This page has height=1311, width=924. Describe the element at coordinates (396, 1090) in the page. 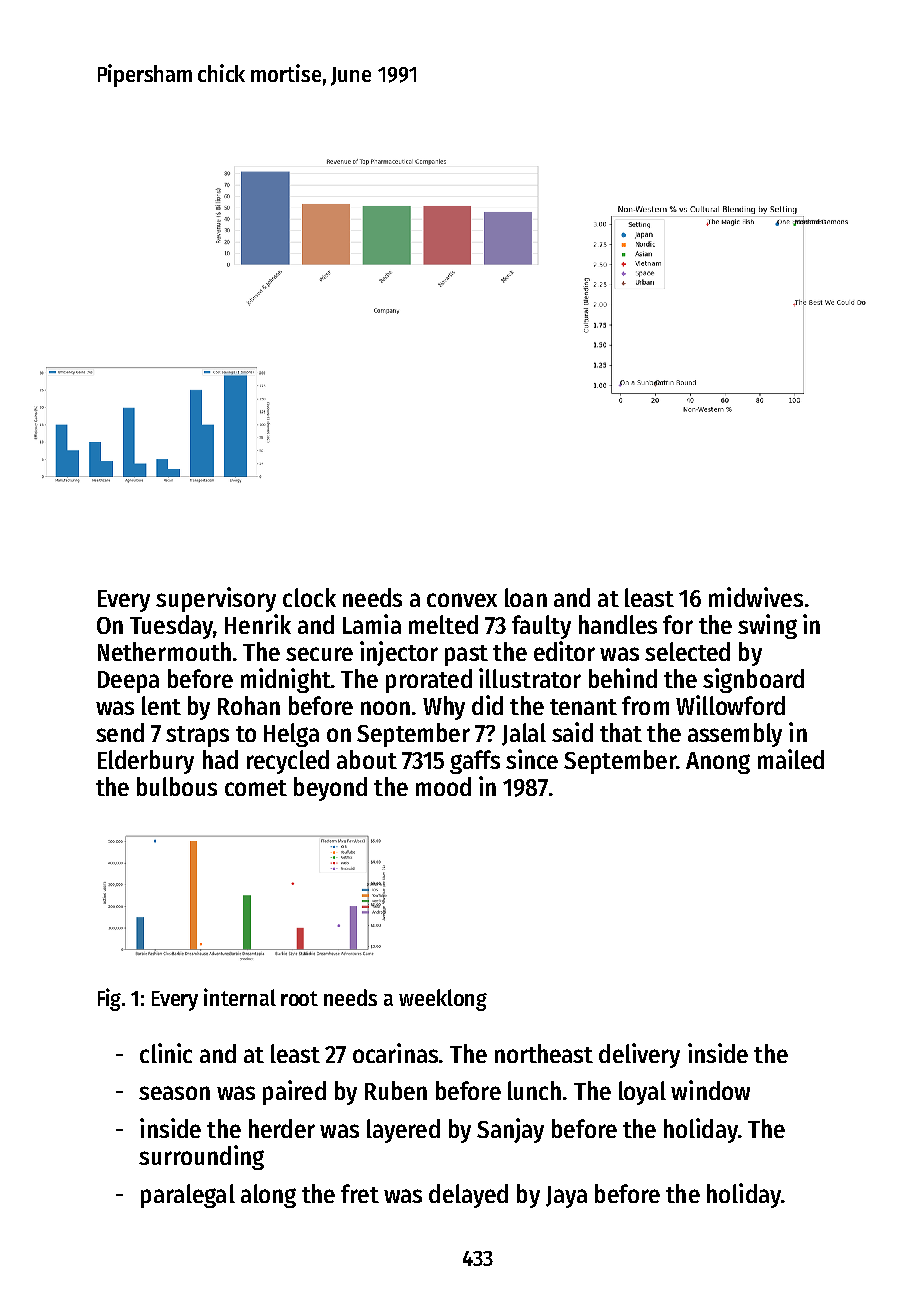

I see `Ruben` at that location.
